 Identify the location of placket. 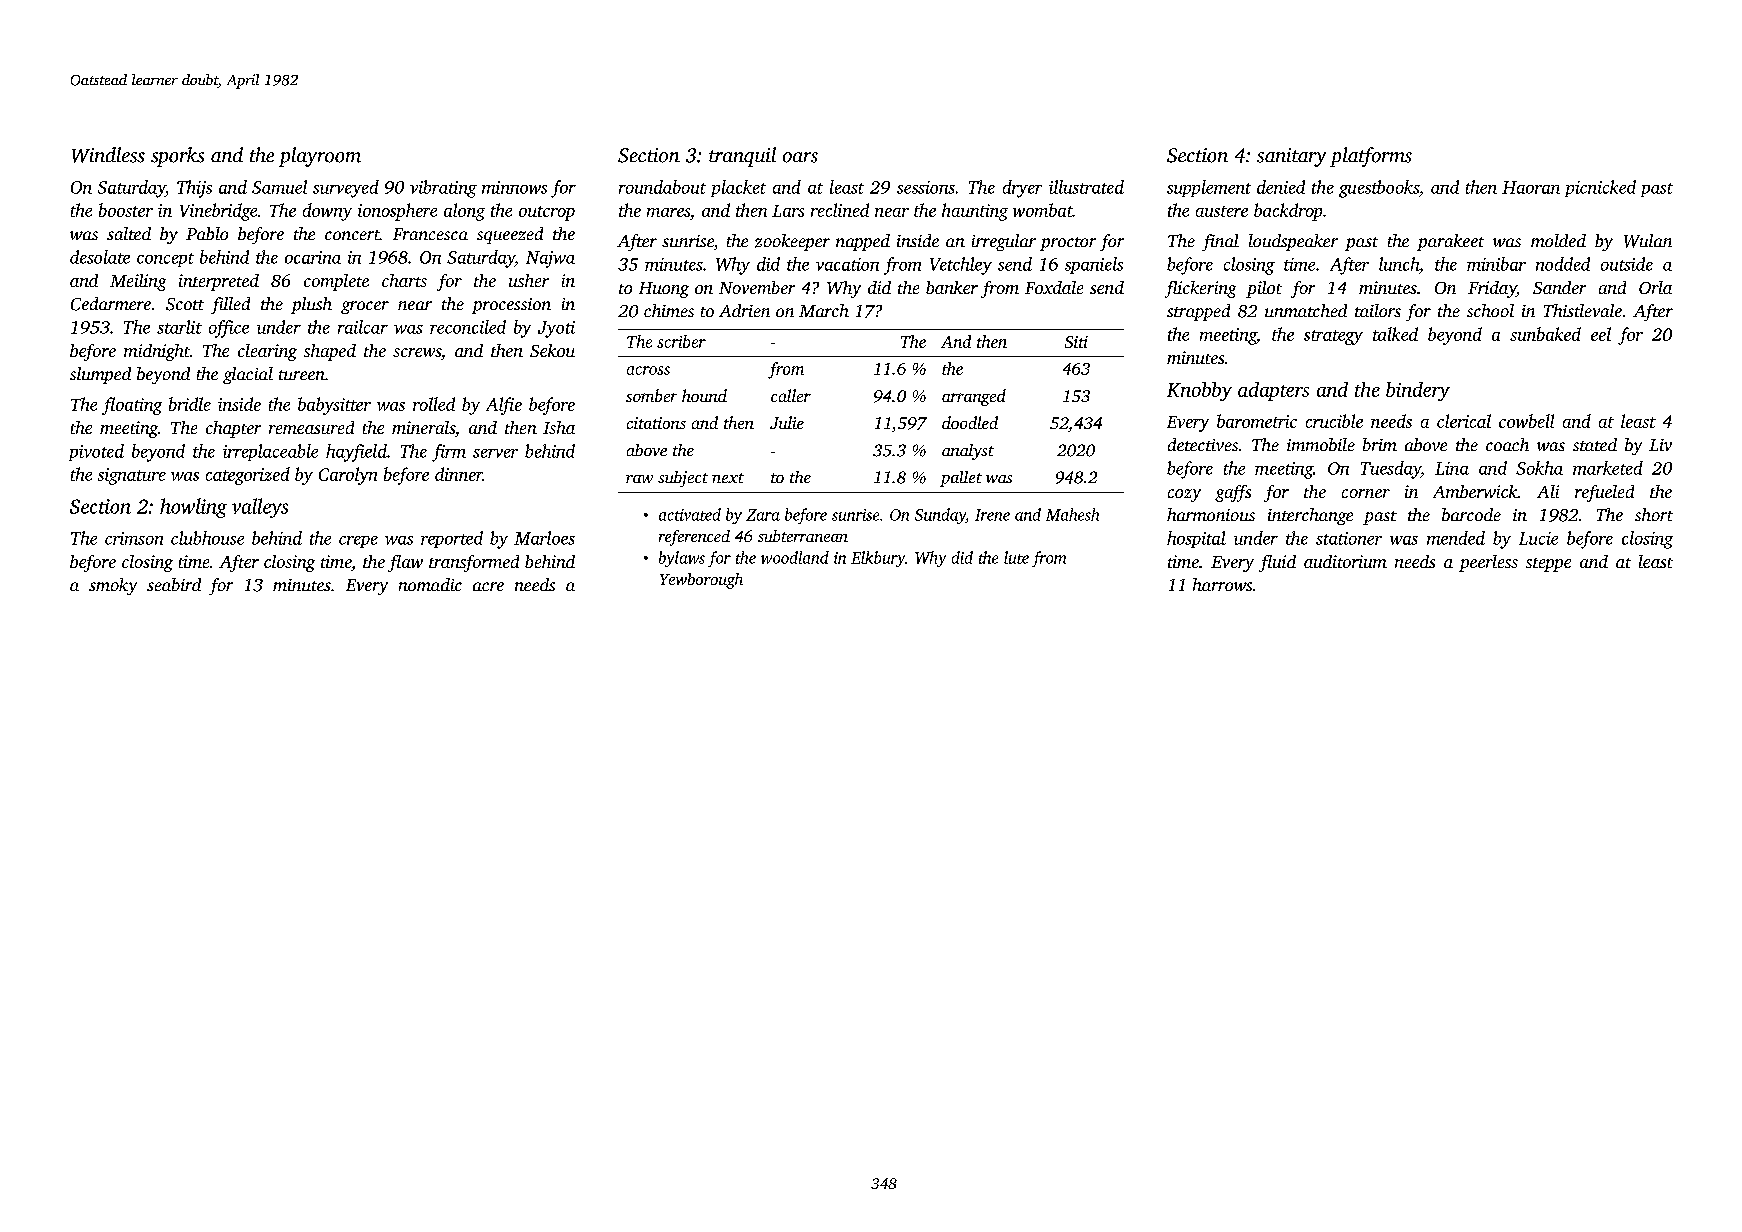
(738, 188).
